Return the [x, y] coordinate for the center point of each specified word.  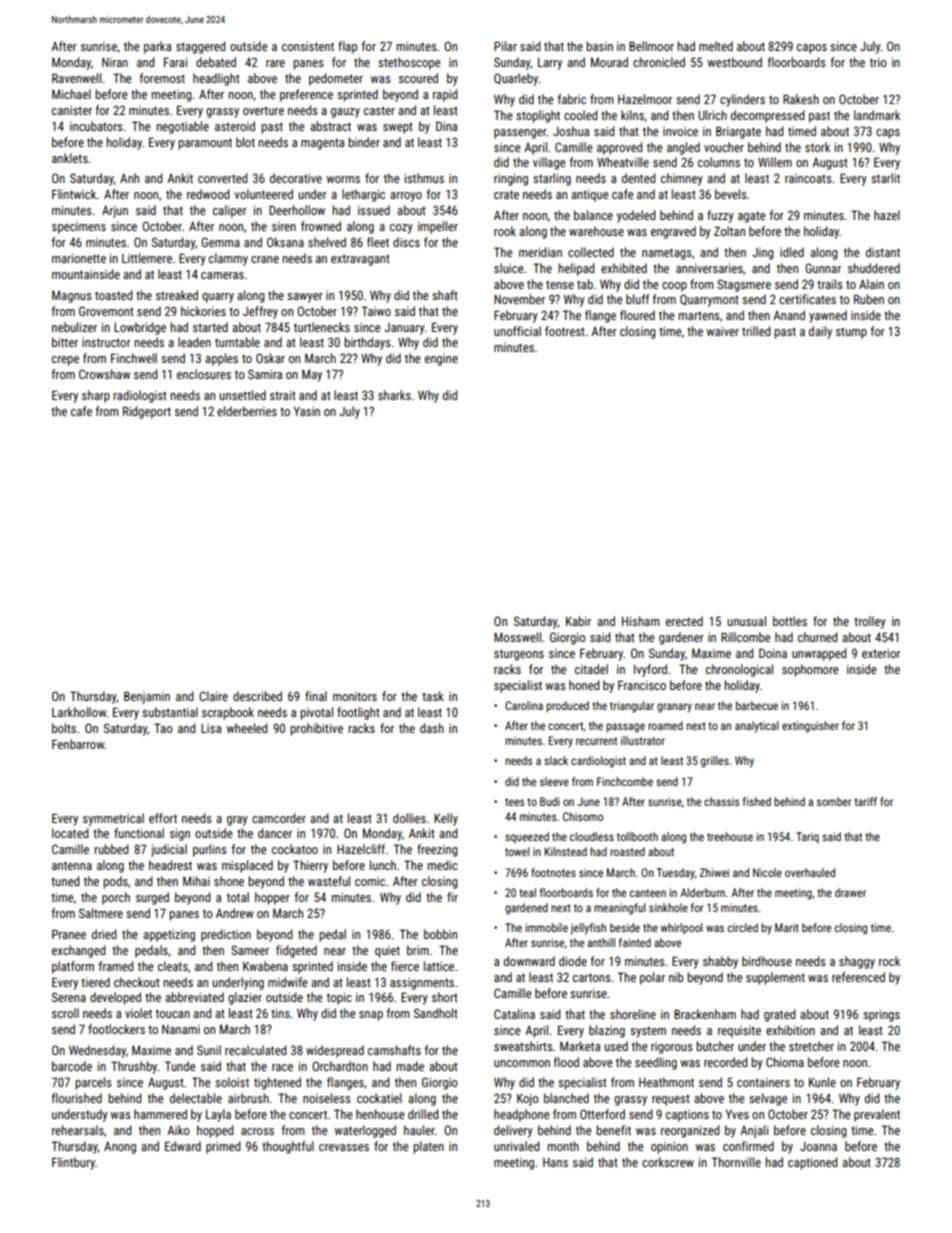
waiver [722, 331]
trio [878, 62]
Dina [446, 126]
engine [441, 360]
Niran [115, 62]
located [70, 833]
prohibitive [316, 729]
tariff [865, 801]
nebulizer [74, 327]
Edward [183, 1146]
